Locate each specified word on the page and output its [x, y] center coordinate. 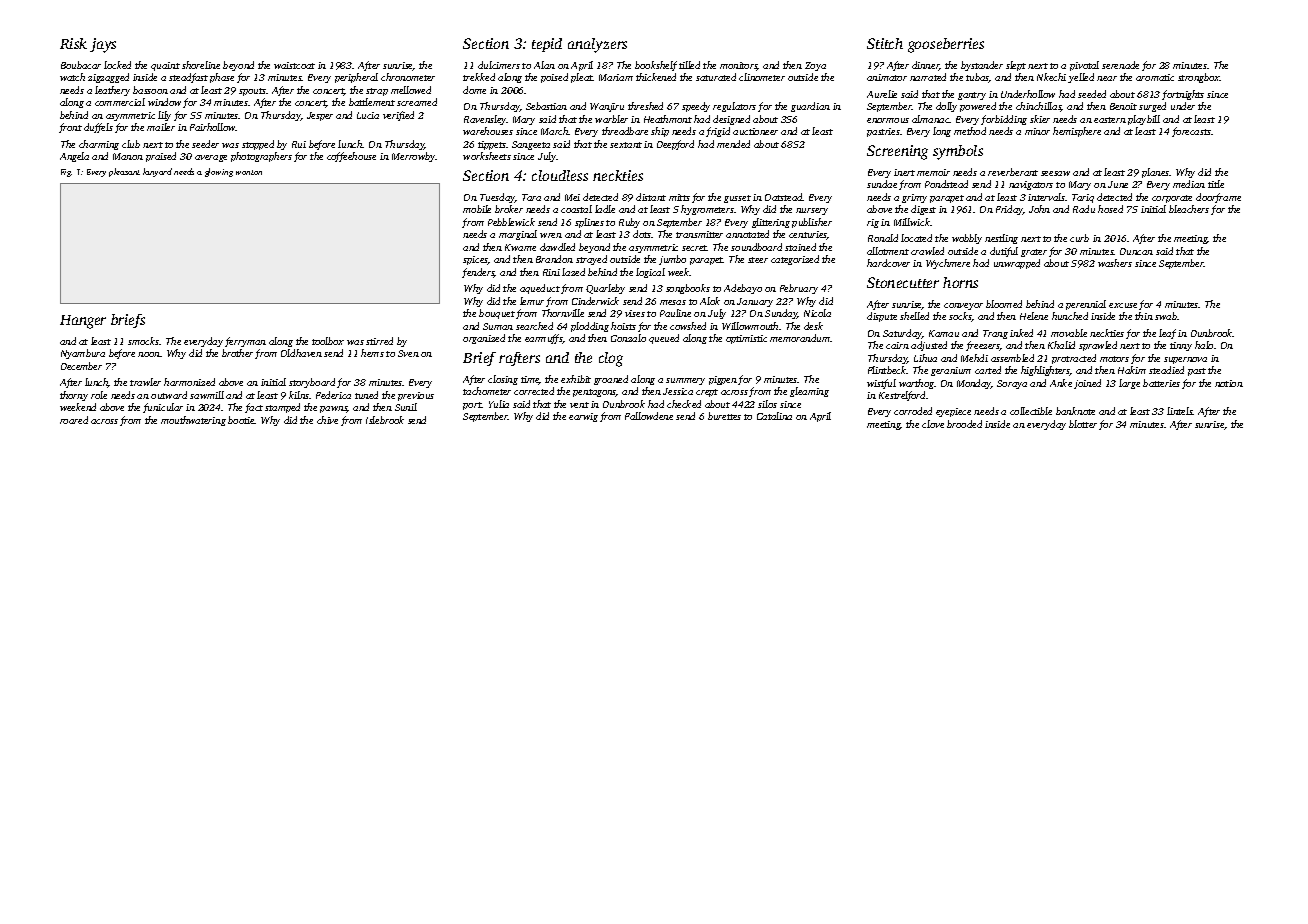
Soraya [1012, 384]
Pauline [675, 313]
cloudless [560, 175]
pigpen [723, 380]
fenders [478, 273]
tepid [547, 45]
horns [960, 282]
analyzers [597, 45]
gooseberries [946, 45]
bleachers [1189, 209]
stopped [258, 145]
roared [74, 420]
